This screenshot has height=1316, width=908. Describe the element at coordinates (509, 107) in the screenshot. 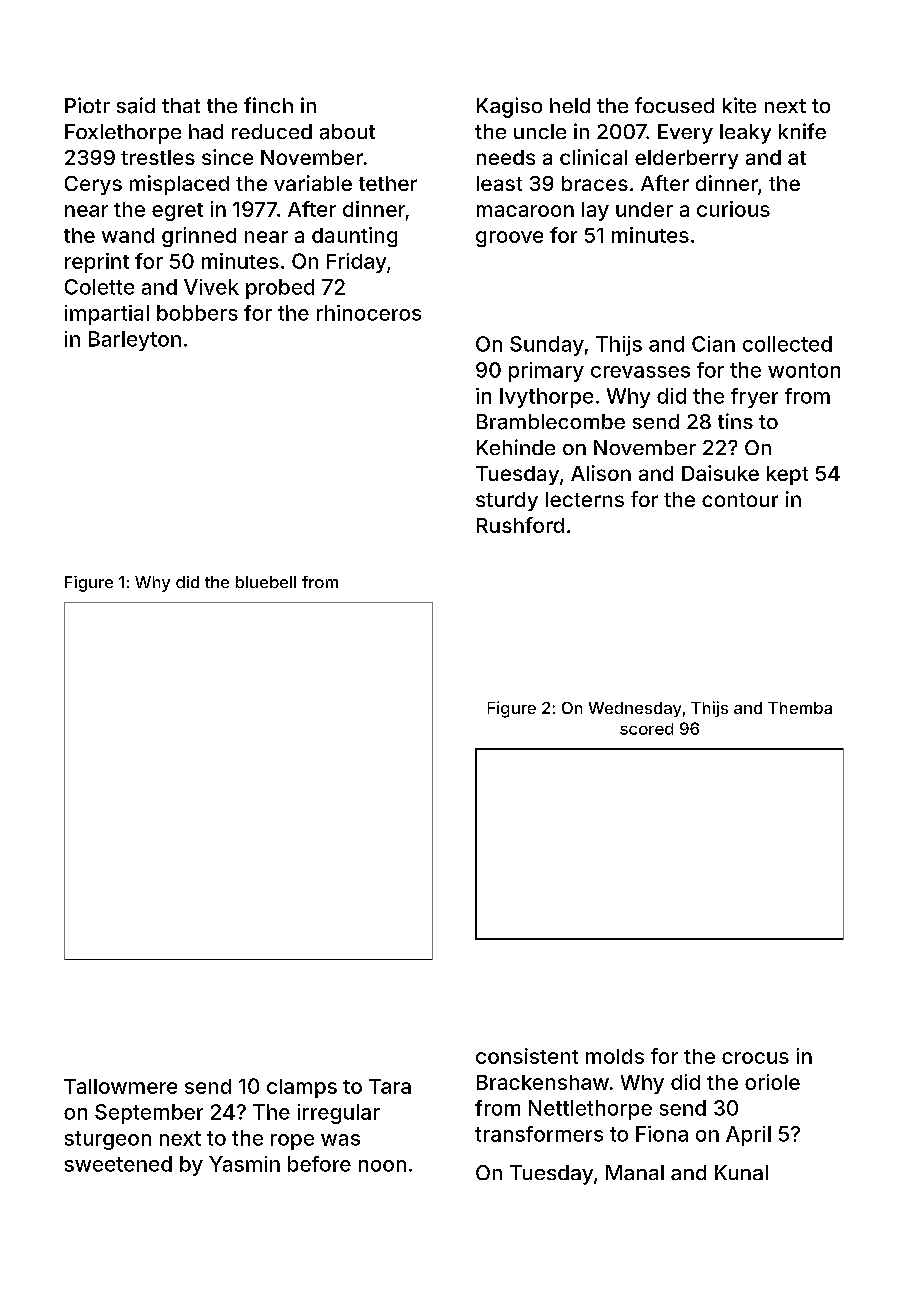

I see `Kagiso` at that location.
